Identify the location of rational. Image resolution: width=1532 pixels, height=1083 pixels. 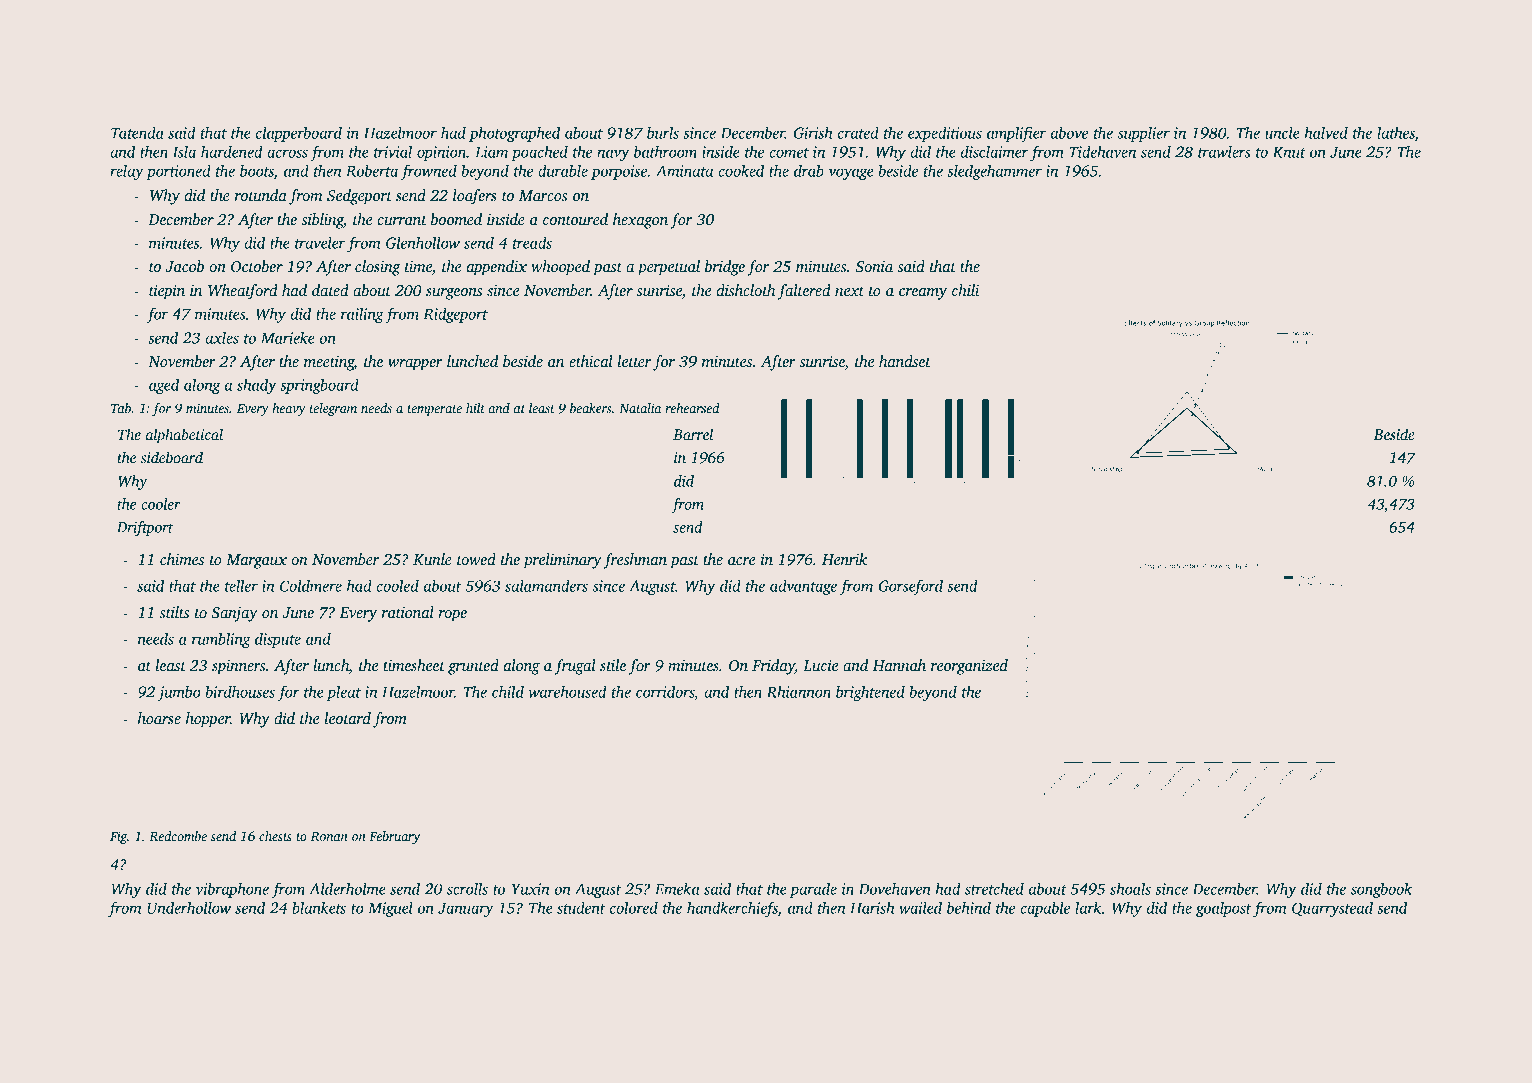
(408, 612).
